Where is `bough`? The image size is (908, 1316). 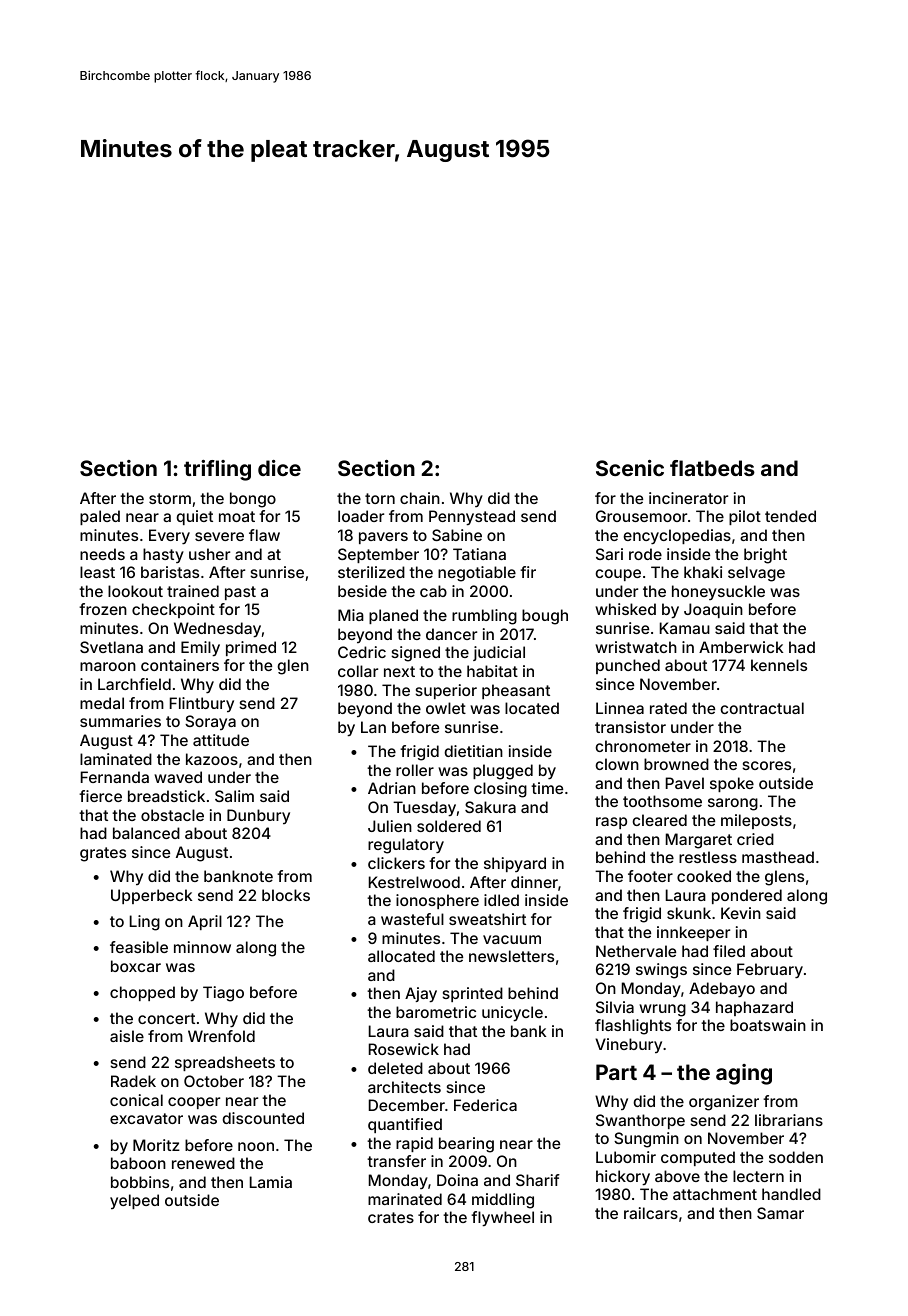
bough is located at coordinates (545, 617).
